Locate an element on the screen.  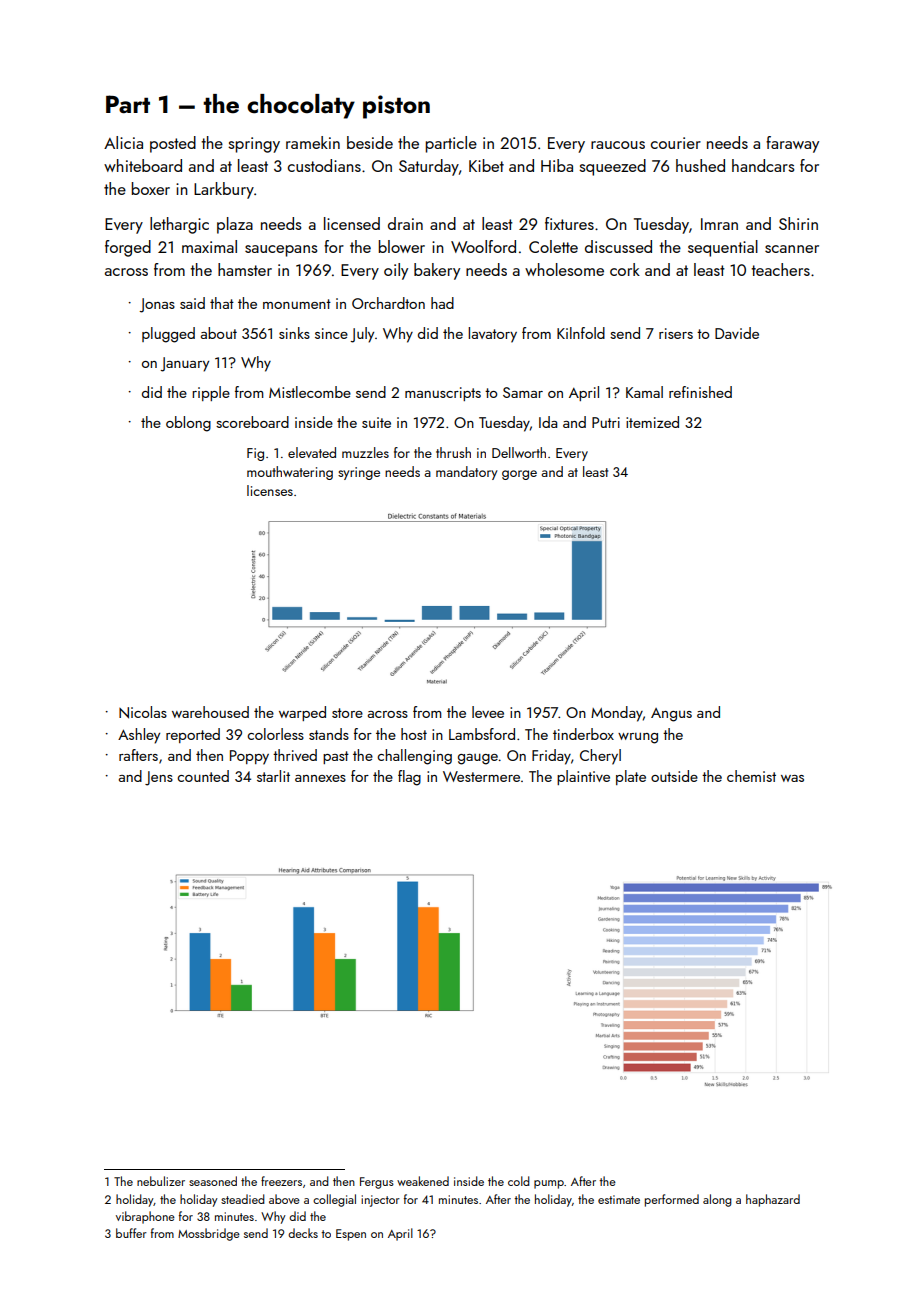
estimate is located at coordinates (619, 1199).
